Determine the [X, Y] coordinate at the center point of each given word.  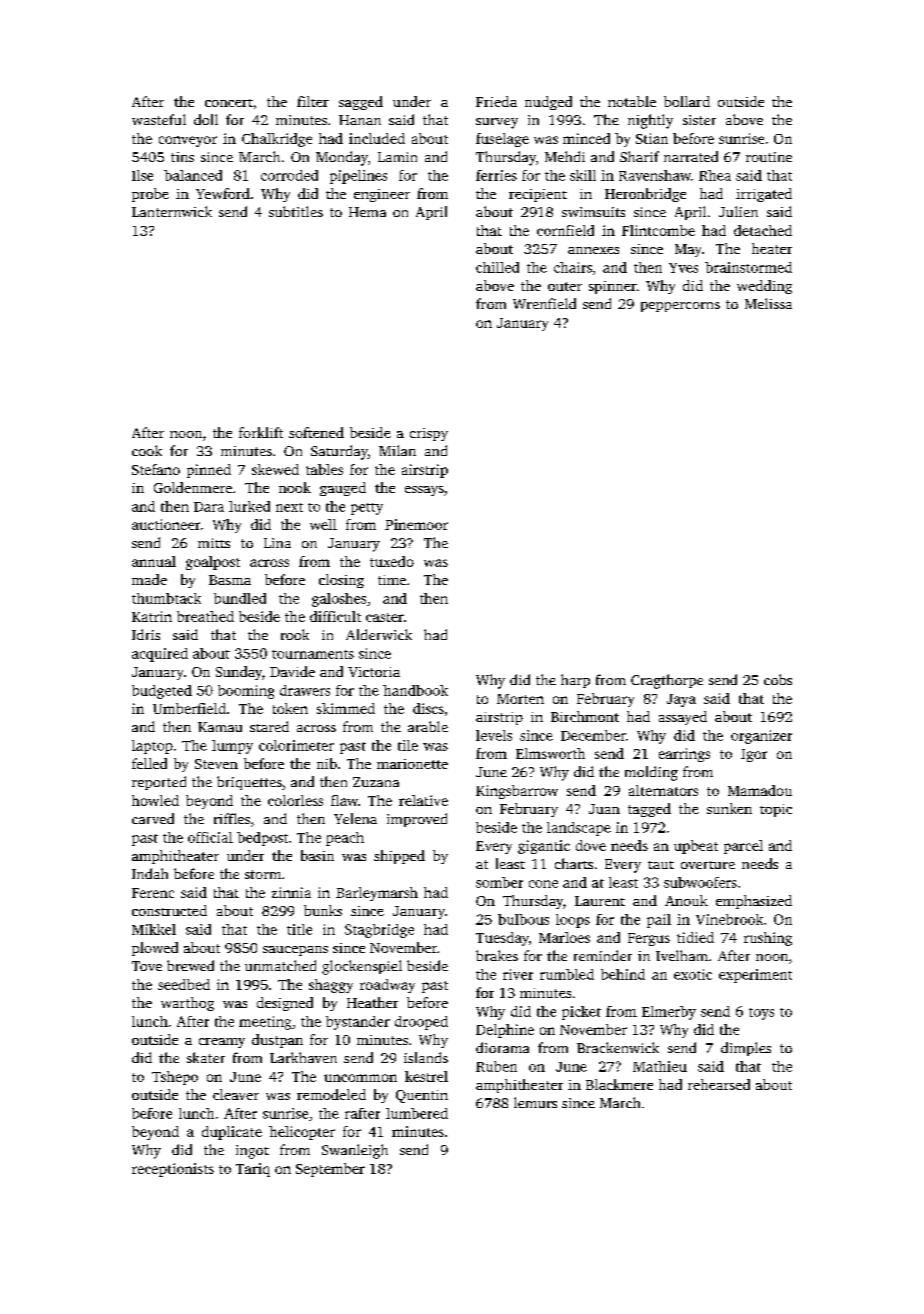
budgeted [162, 692]
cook [147, 450]
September [330, 1170]
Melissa [768, 303]
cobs [778, 679]
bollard [687, 101]
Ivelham [682, 955]
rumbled [567, 974]
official [210, 837]
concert [229, 103]
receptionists [173, 1170]
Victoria [374, 672]
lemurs [535, 1102]
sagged [361, 103]
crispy [429, 434]
